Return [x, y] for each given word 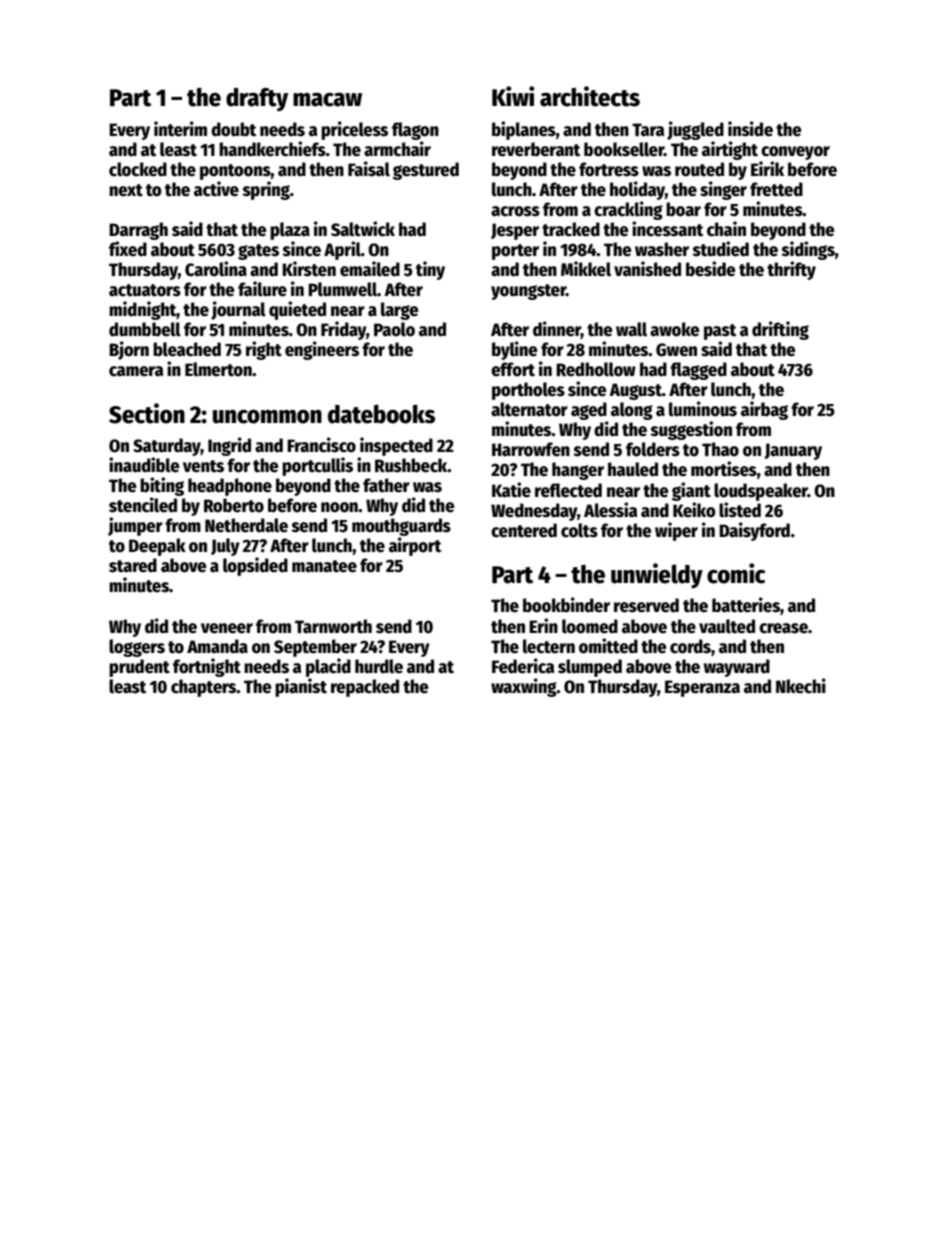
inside [750, 129]
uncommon [267, 417]
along [632, 411]
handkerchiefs [272, 149]
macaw [327, 100]
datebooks [381, 414]
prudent [139, 668]
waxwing [524, 687]
